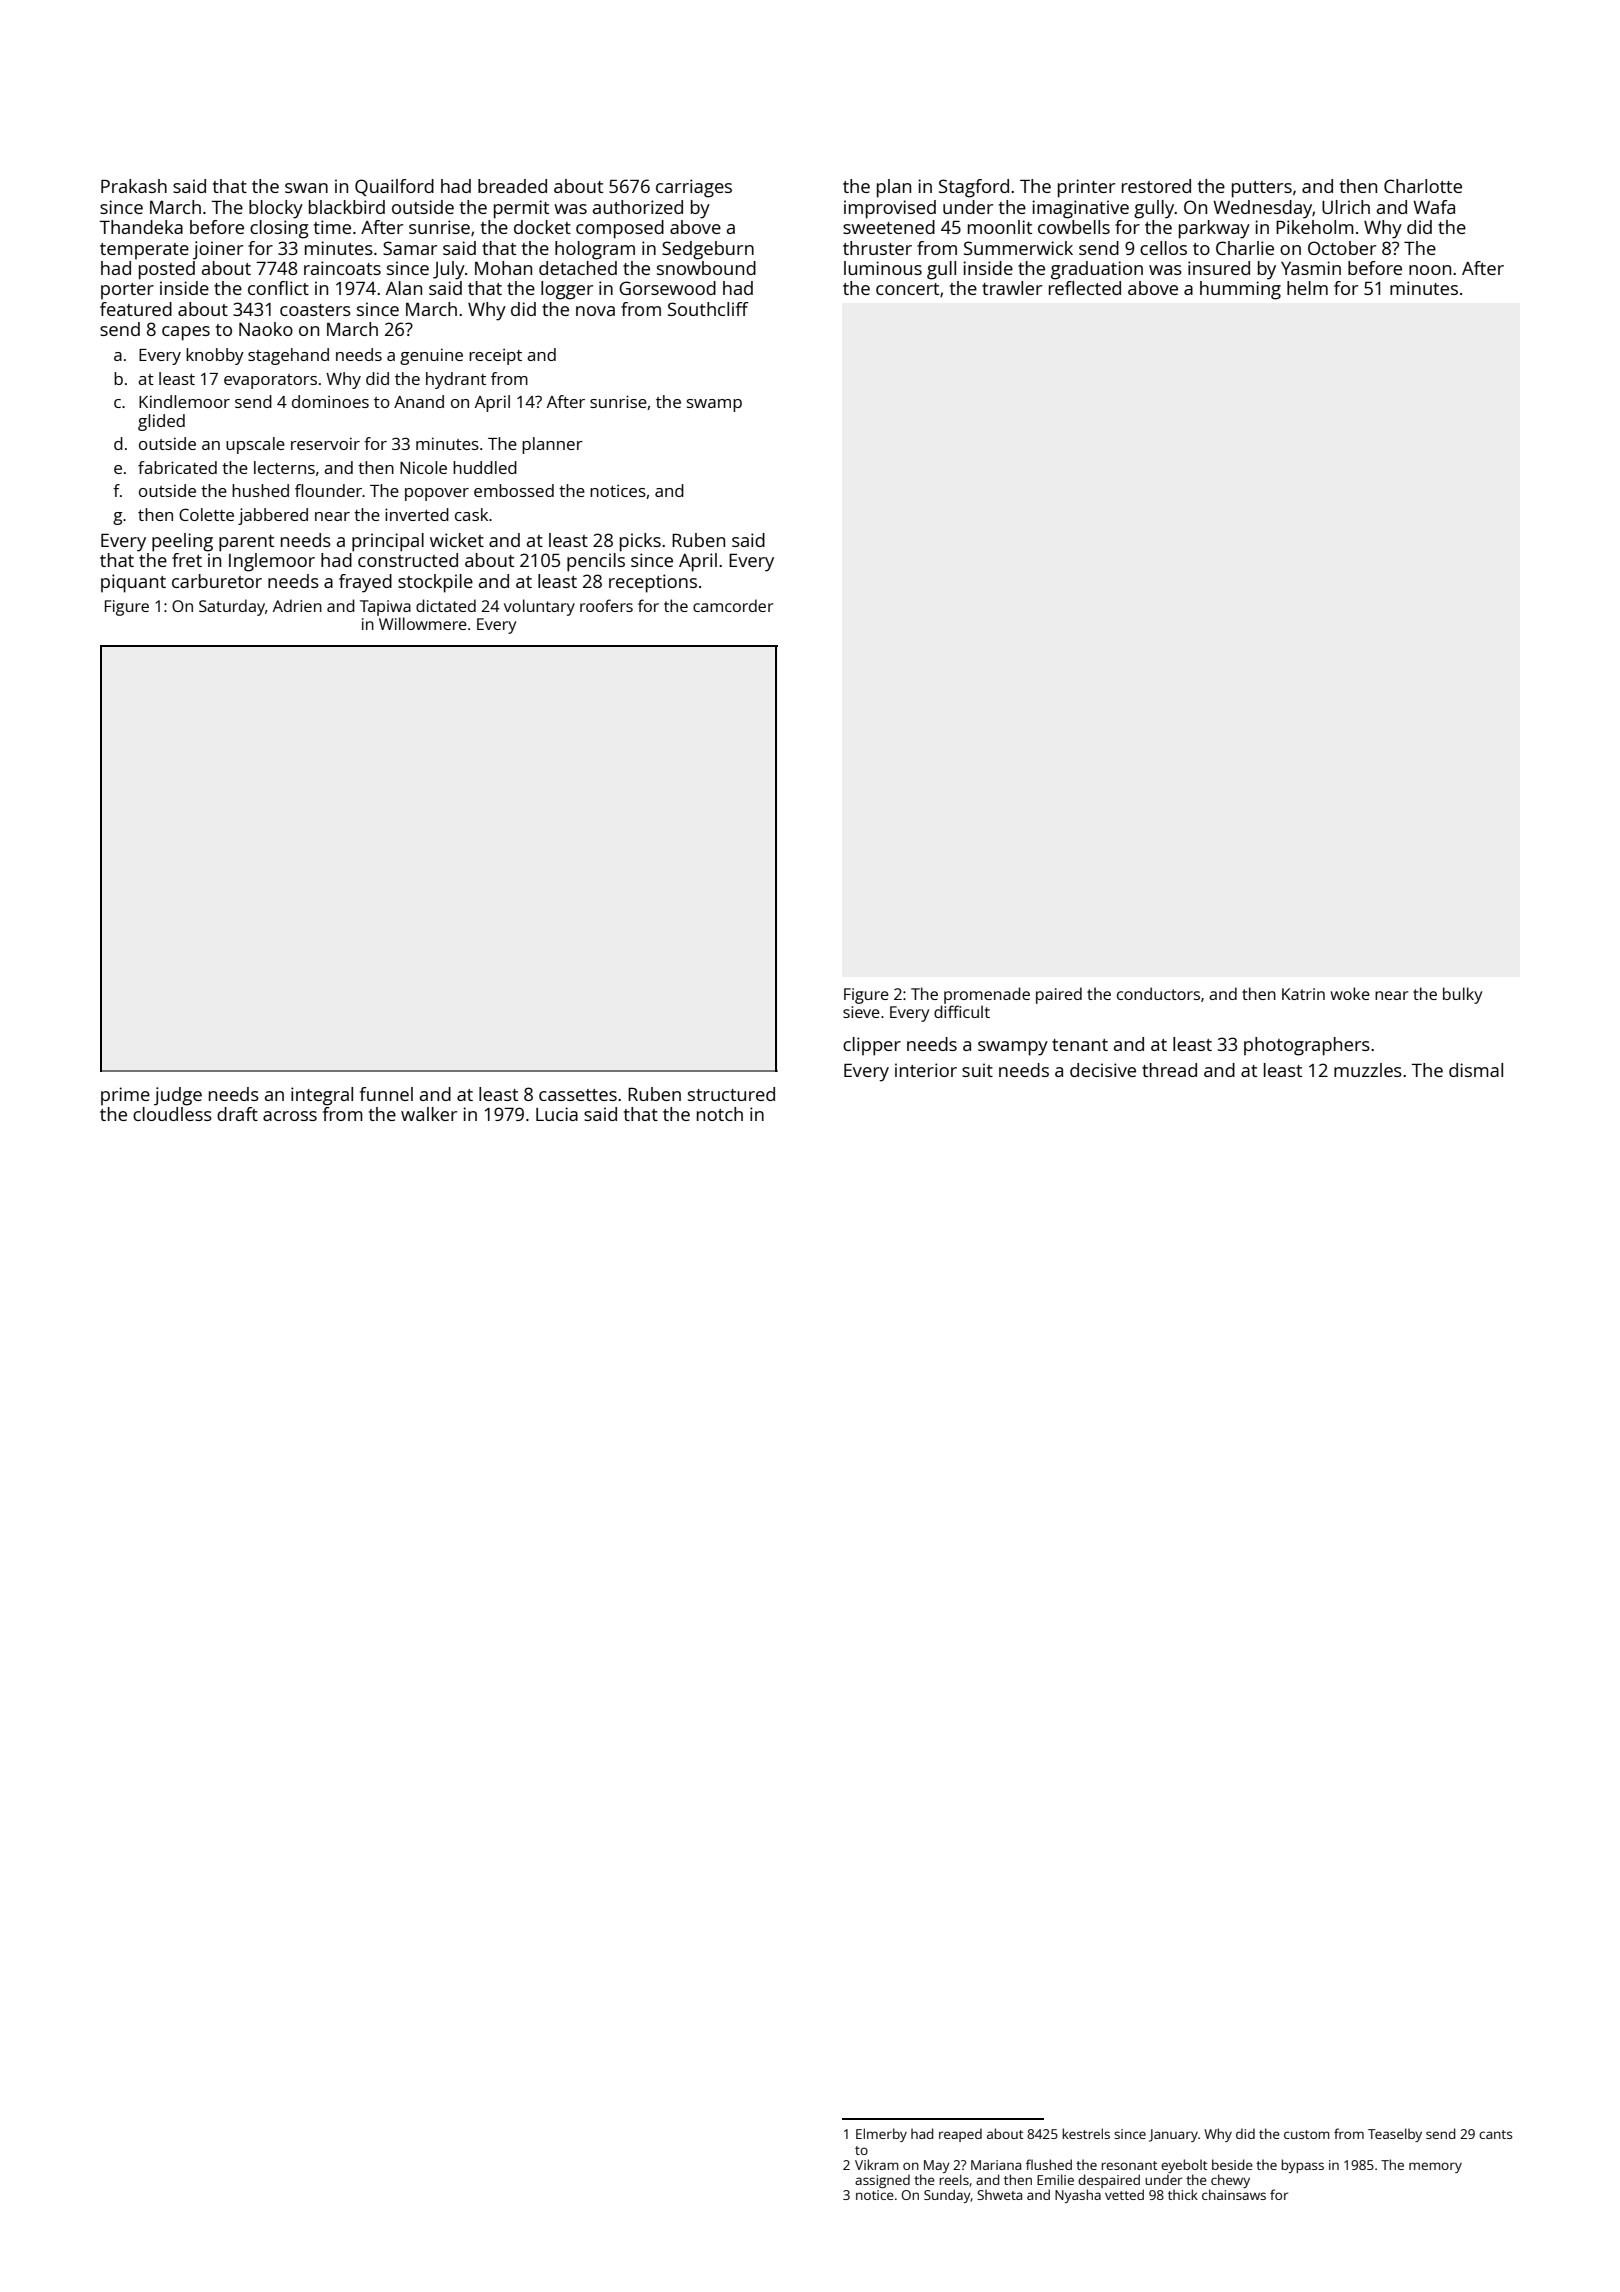  What do you see at coordinates (1435, 2167) in the page?
I see `memory` at bounding box center [1435, 2167].
